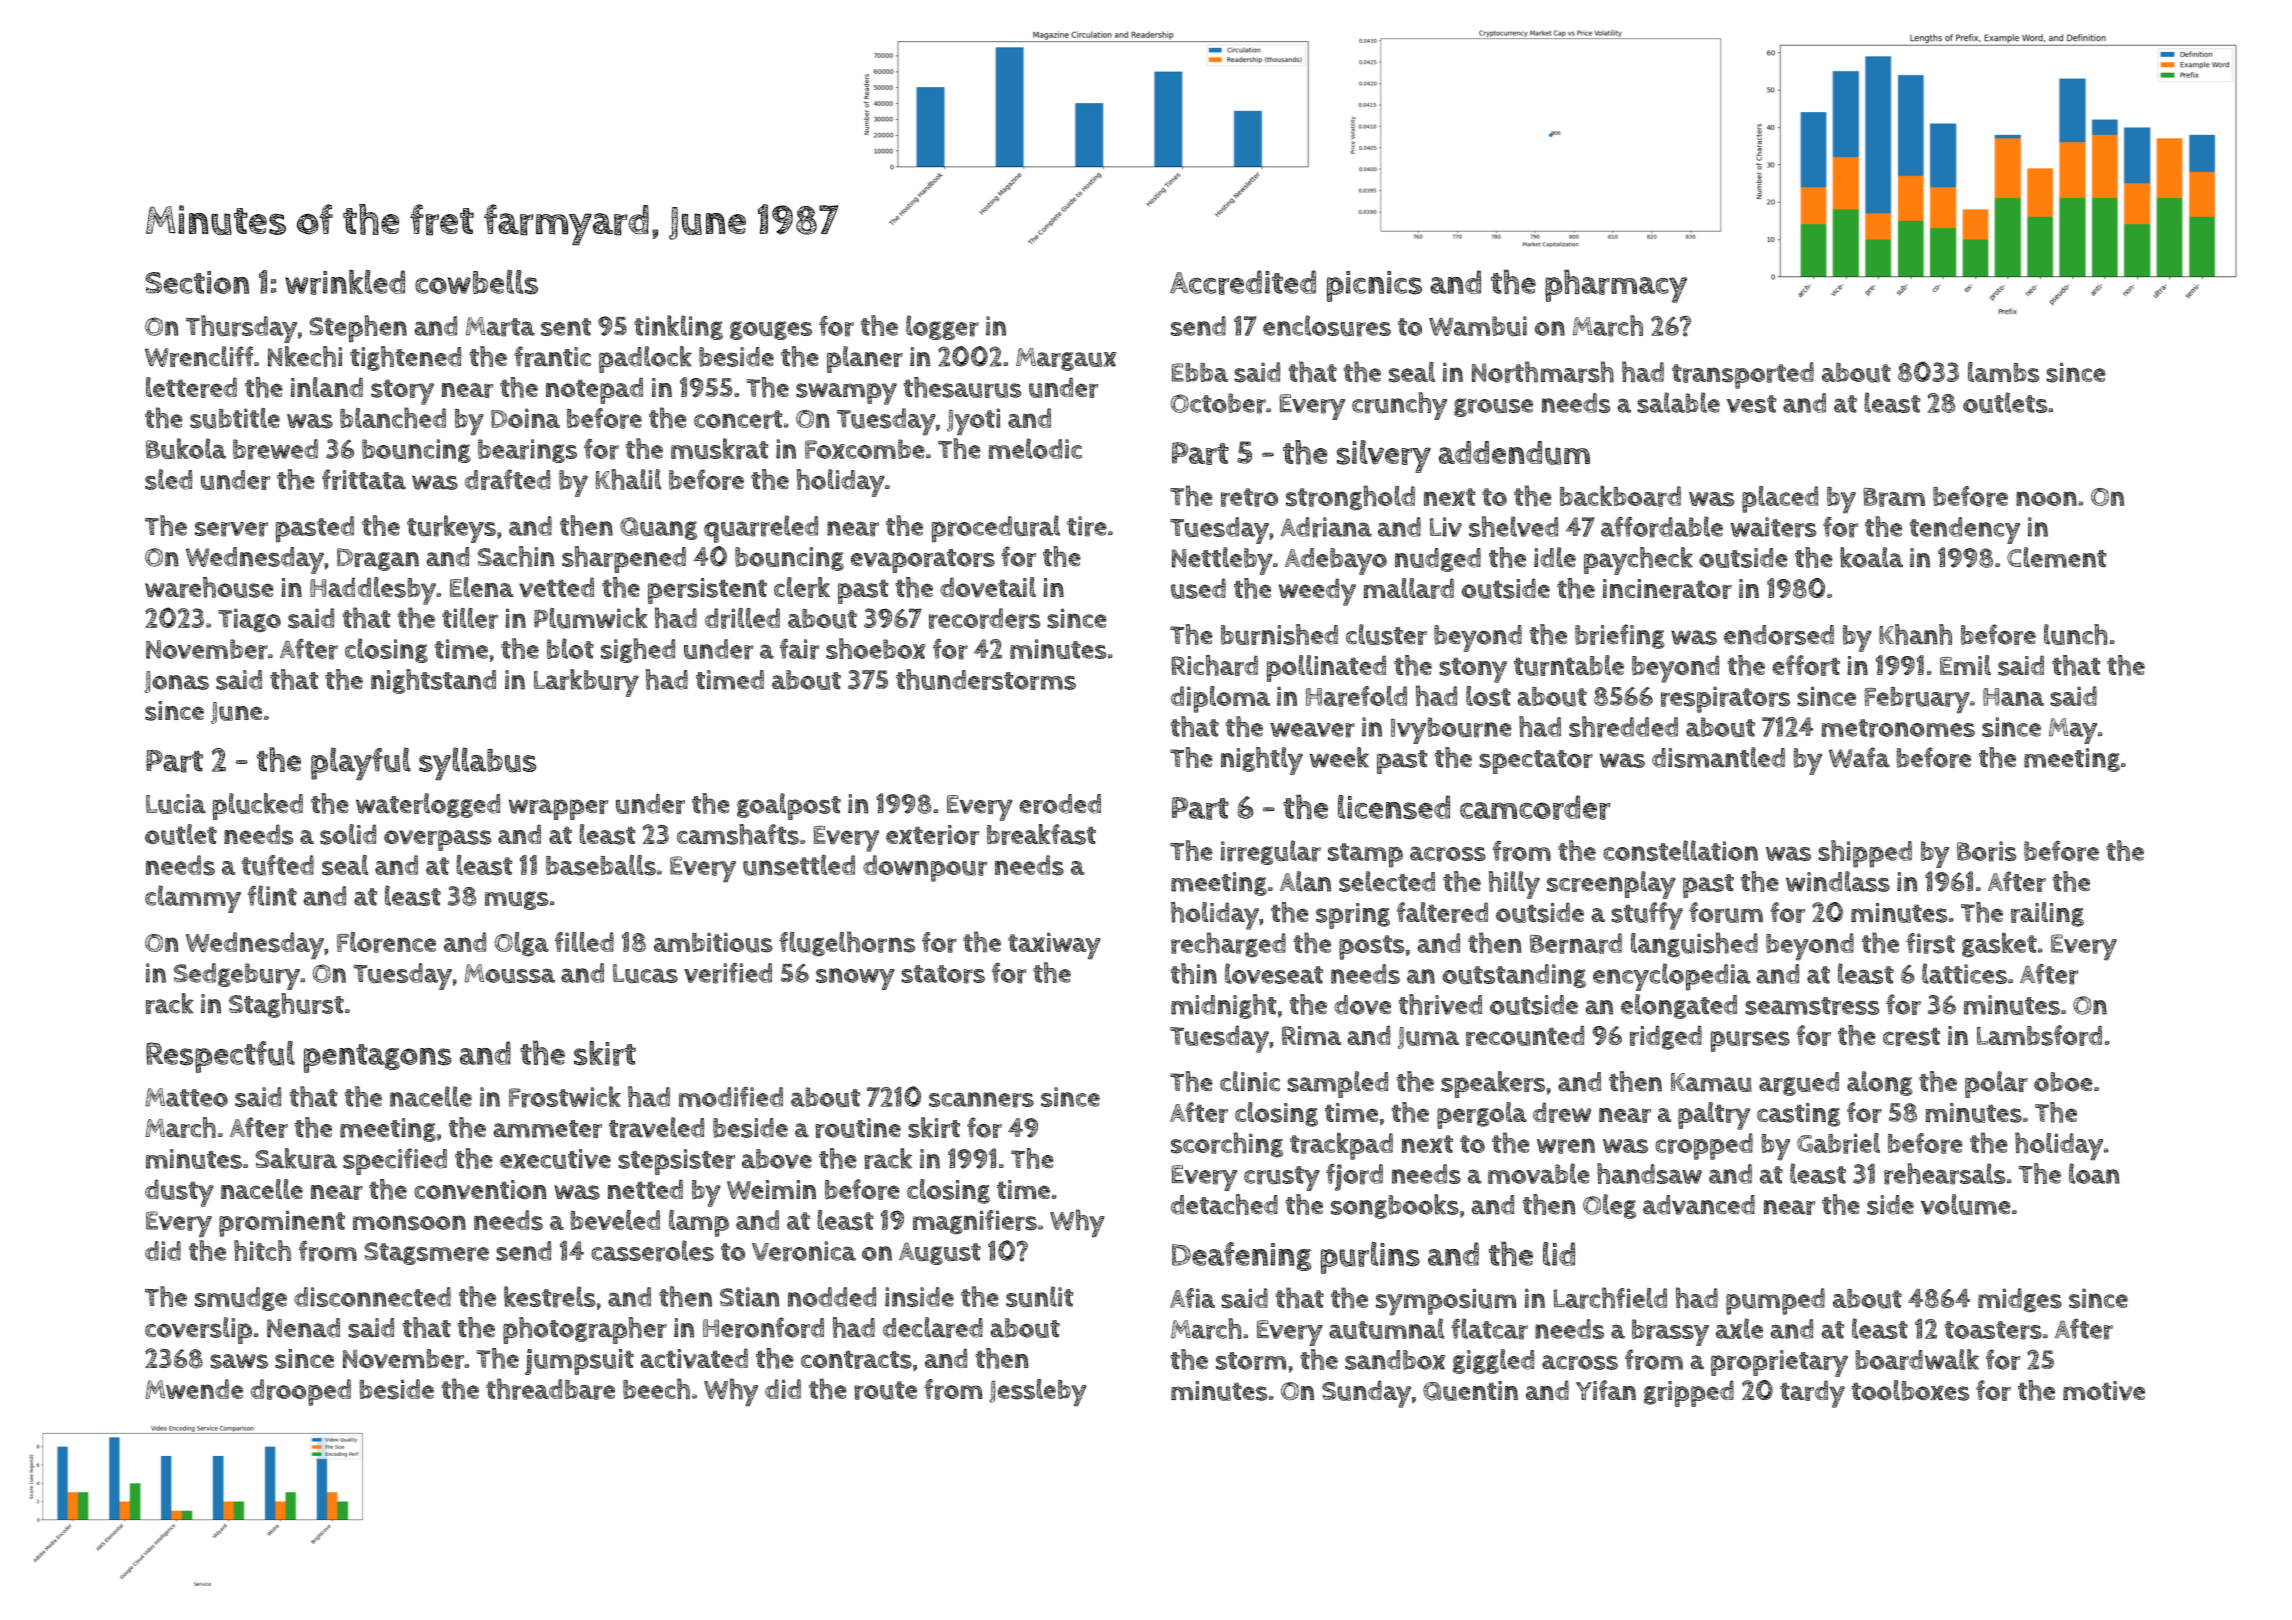  Describe the element at coordinates (1611, 885) in the page. I see `screenplay` at that location.
